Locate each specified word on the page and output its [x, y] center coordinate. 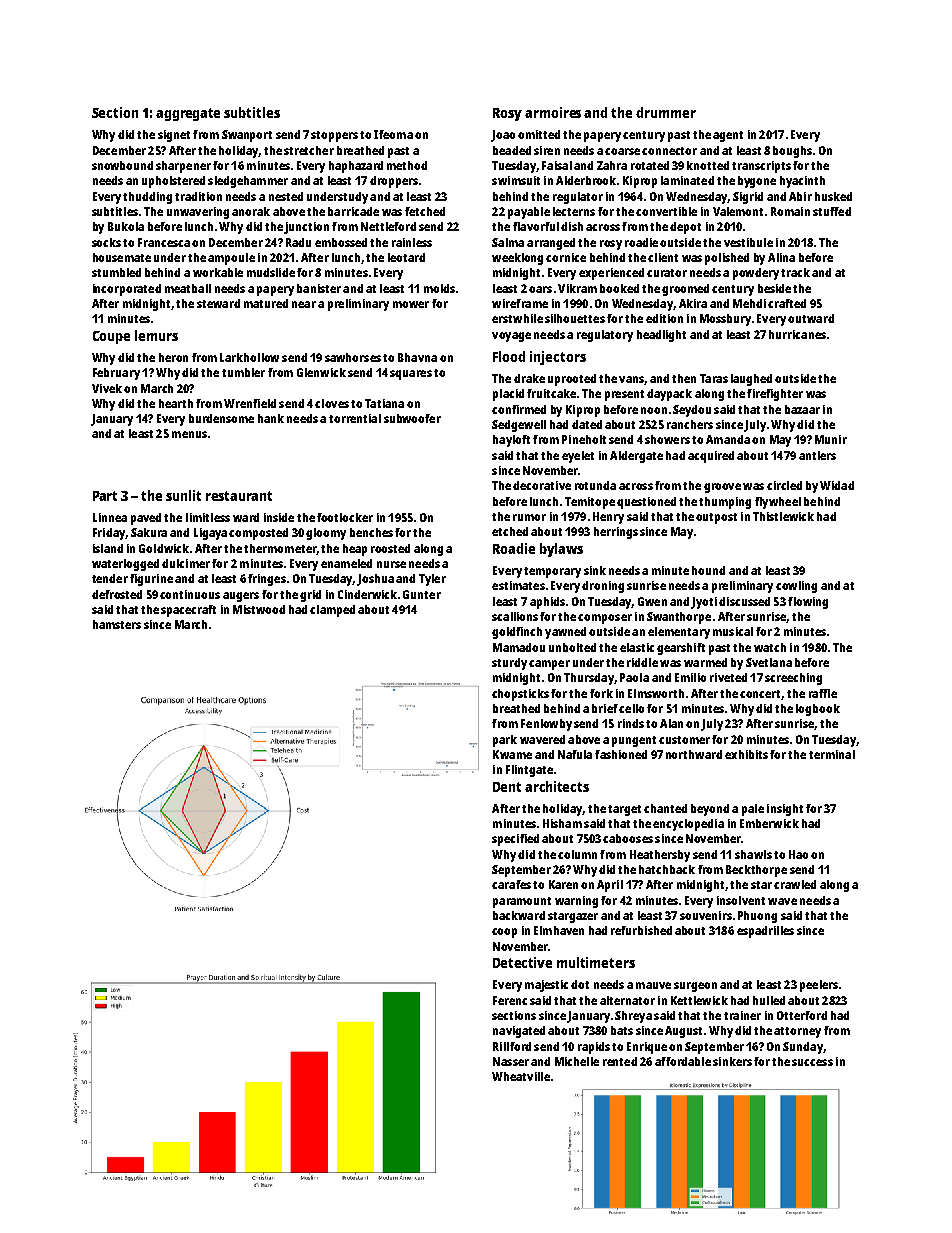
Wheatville [521, 1076]
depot [685, 228]
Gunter [422, 594]
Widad [837, 485]
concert [761, 695]
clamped [332, 611]
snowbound [122, 165]
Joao [503, 136]
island [108, 548]
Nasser [511, 1061]
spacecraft [188, 611]
